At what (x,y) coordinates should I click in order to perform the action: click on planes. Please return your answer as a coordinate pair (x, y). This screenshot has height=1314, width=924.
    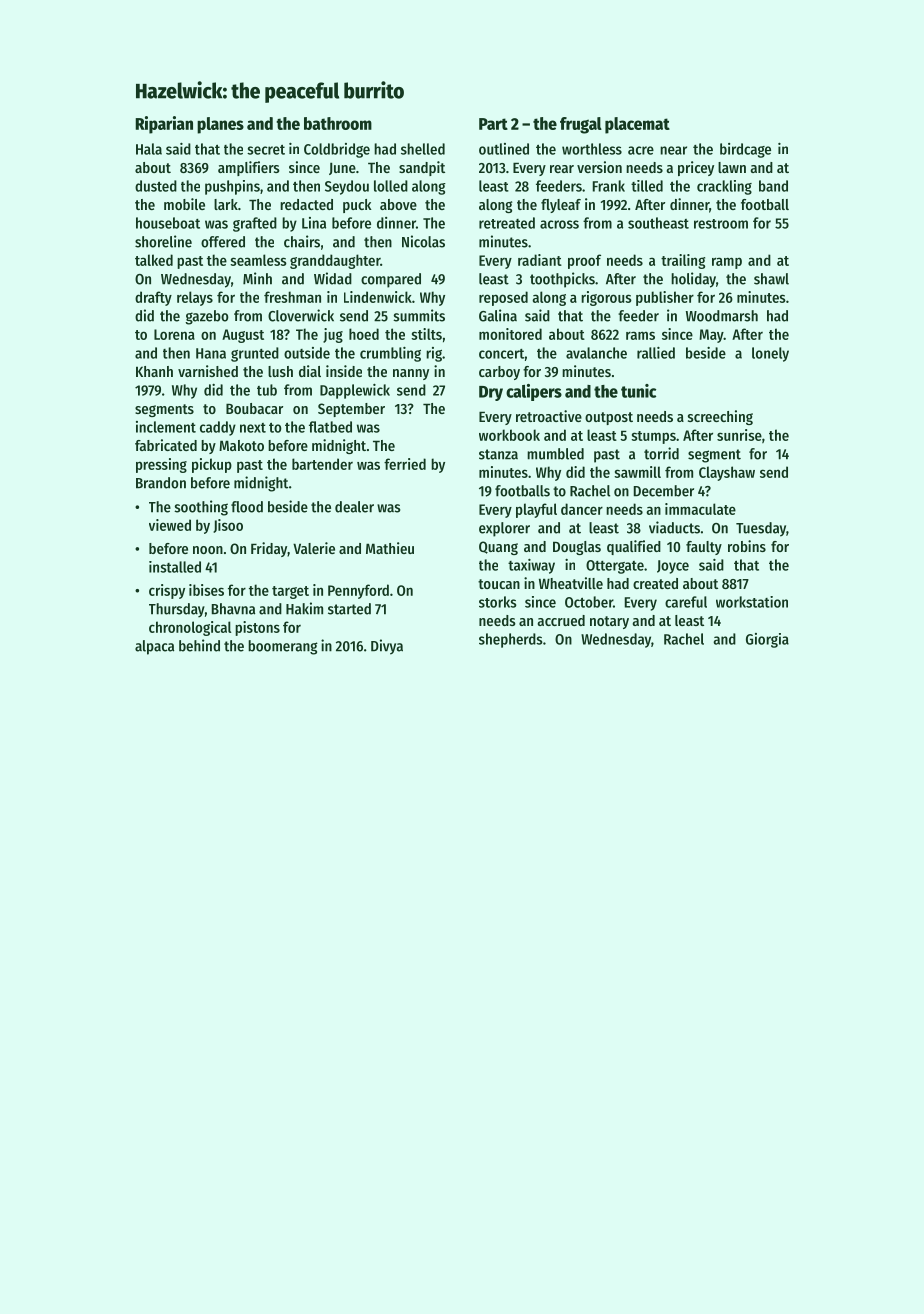
    Looking at the image, I should click on (220, 125).
